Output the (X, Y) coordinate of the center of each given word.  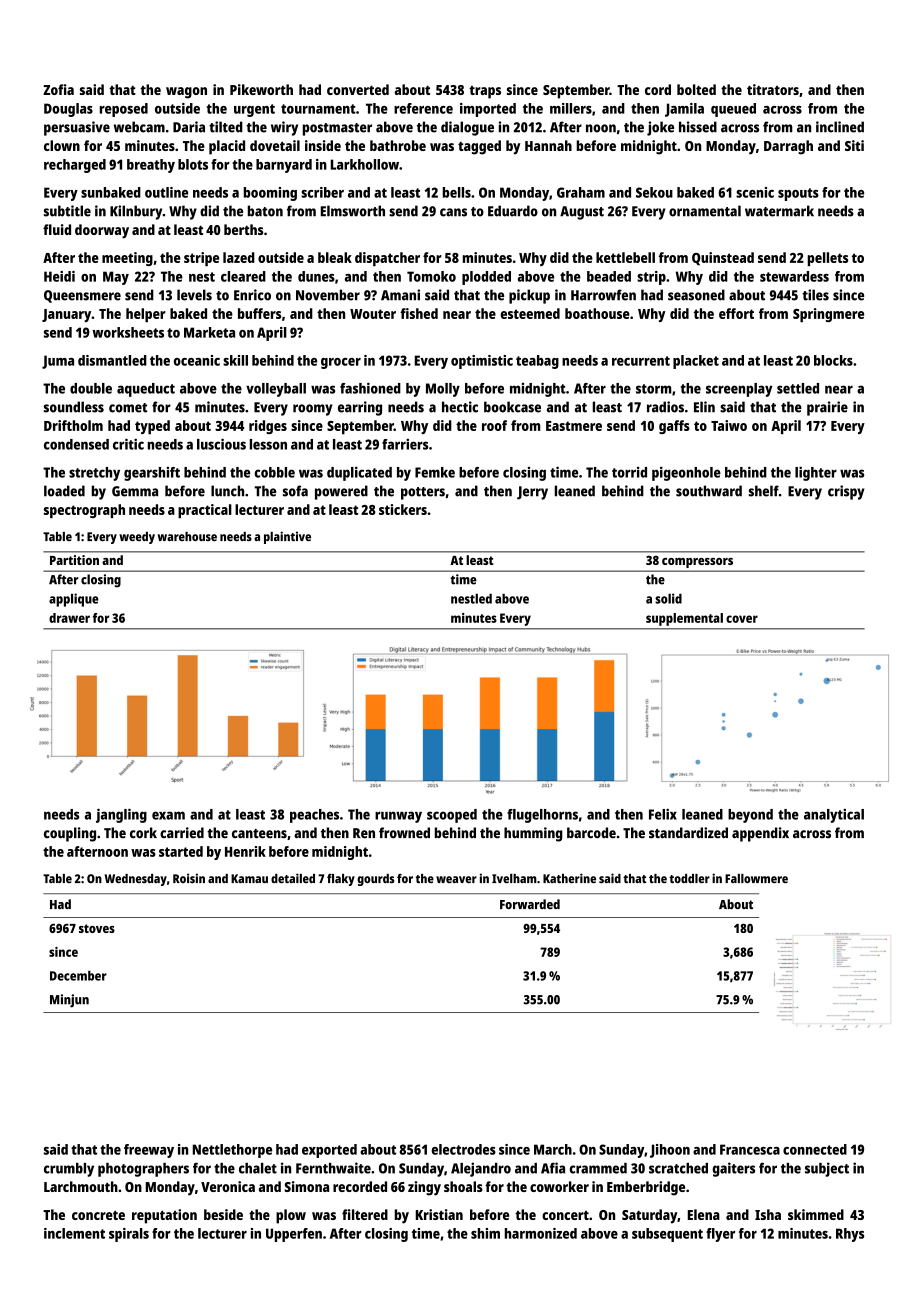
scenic (755, 192)
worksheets (128, 332)
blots (193, 164)
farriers (405, 444)
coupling (70, 834)
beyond (750, 816)
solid (668, 598)
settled (798, 388)
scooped (452, 816)
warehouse (187, 536)
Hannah (548, 145)
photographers (143, 1170)
